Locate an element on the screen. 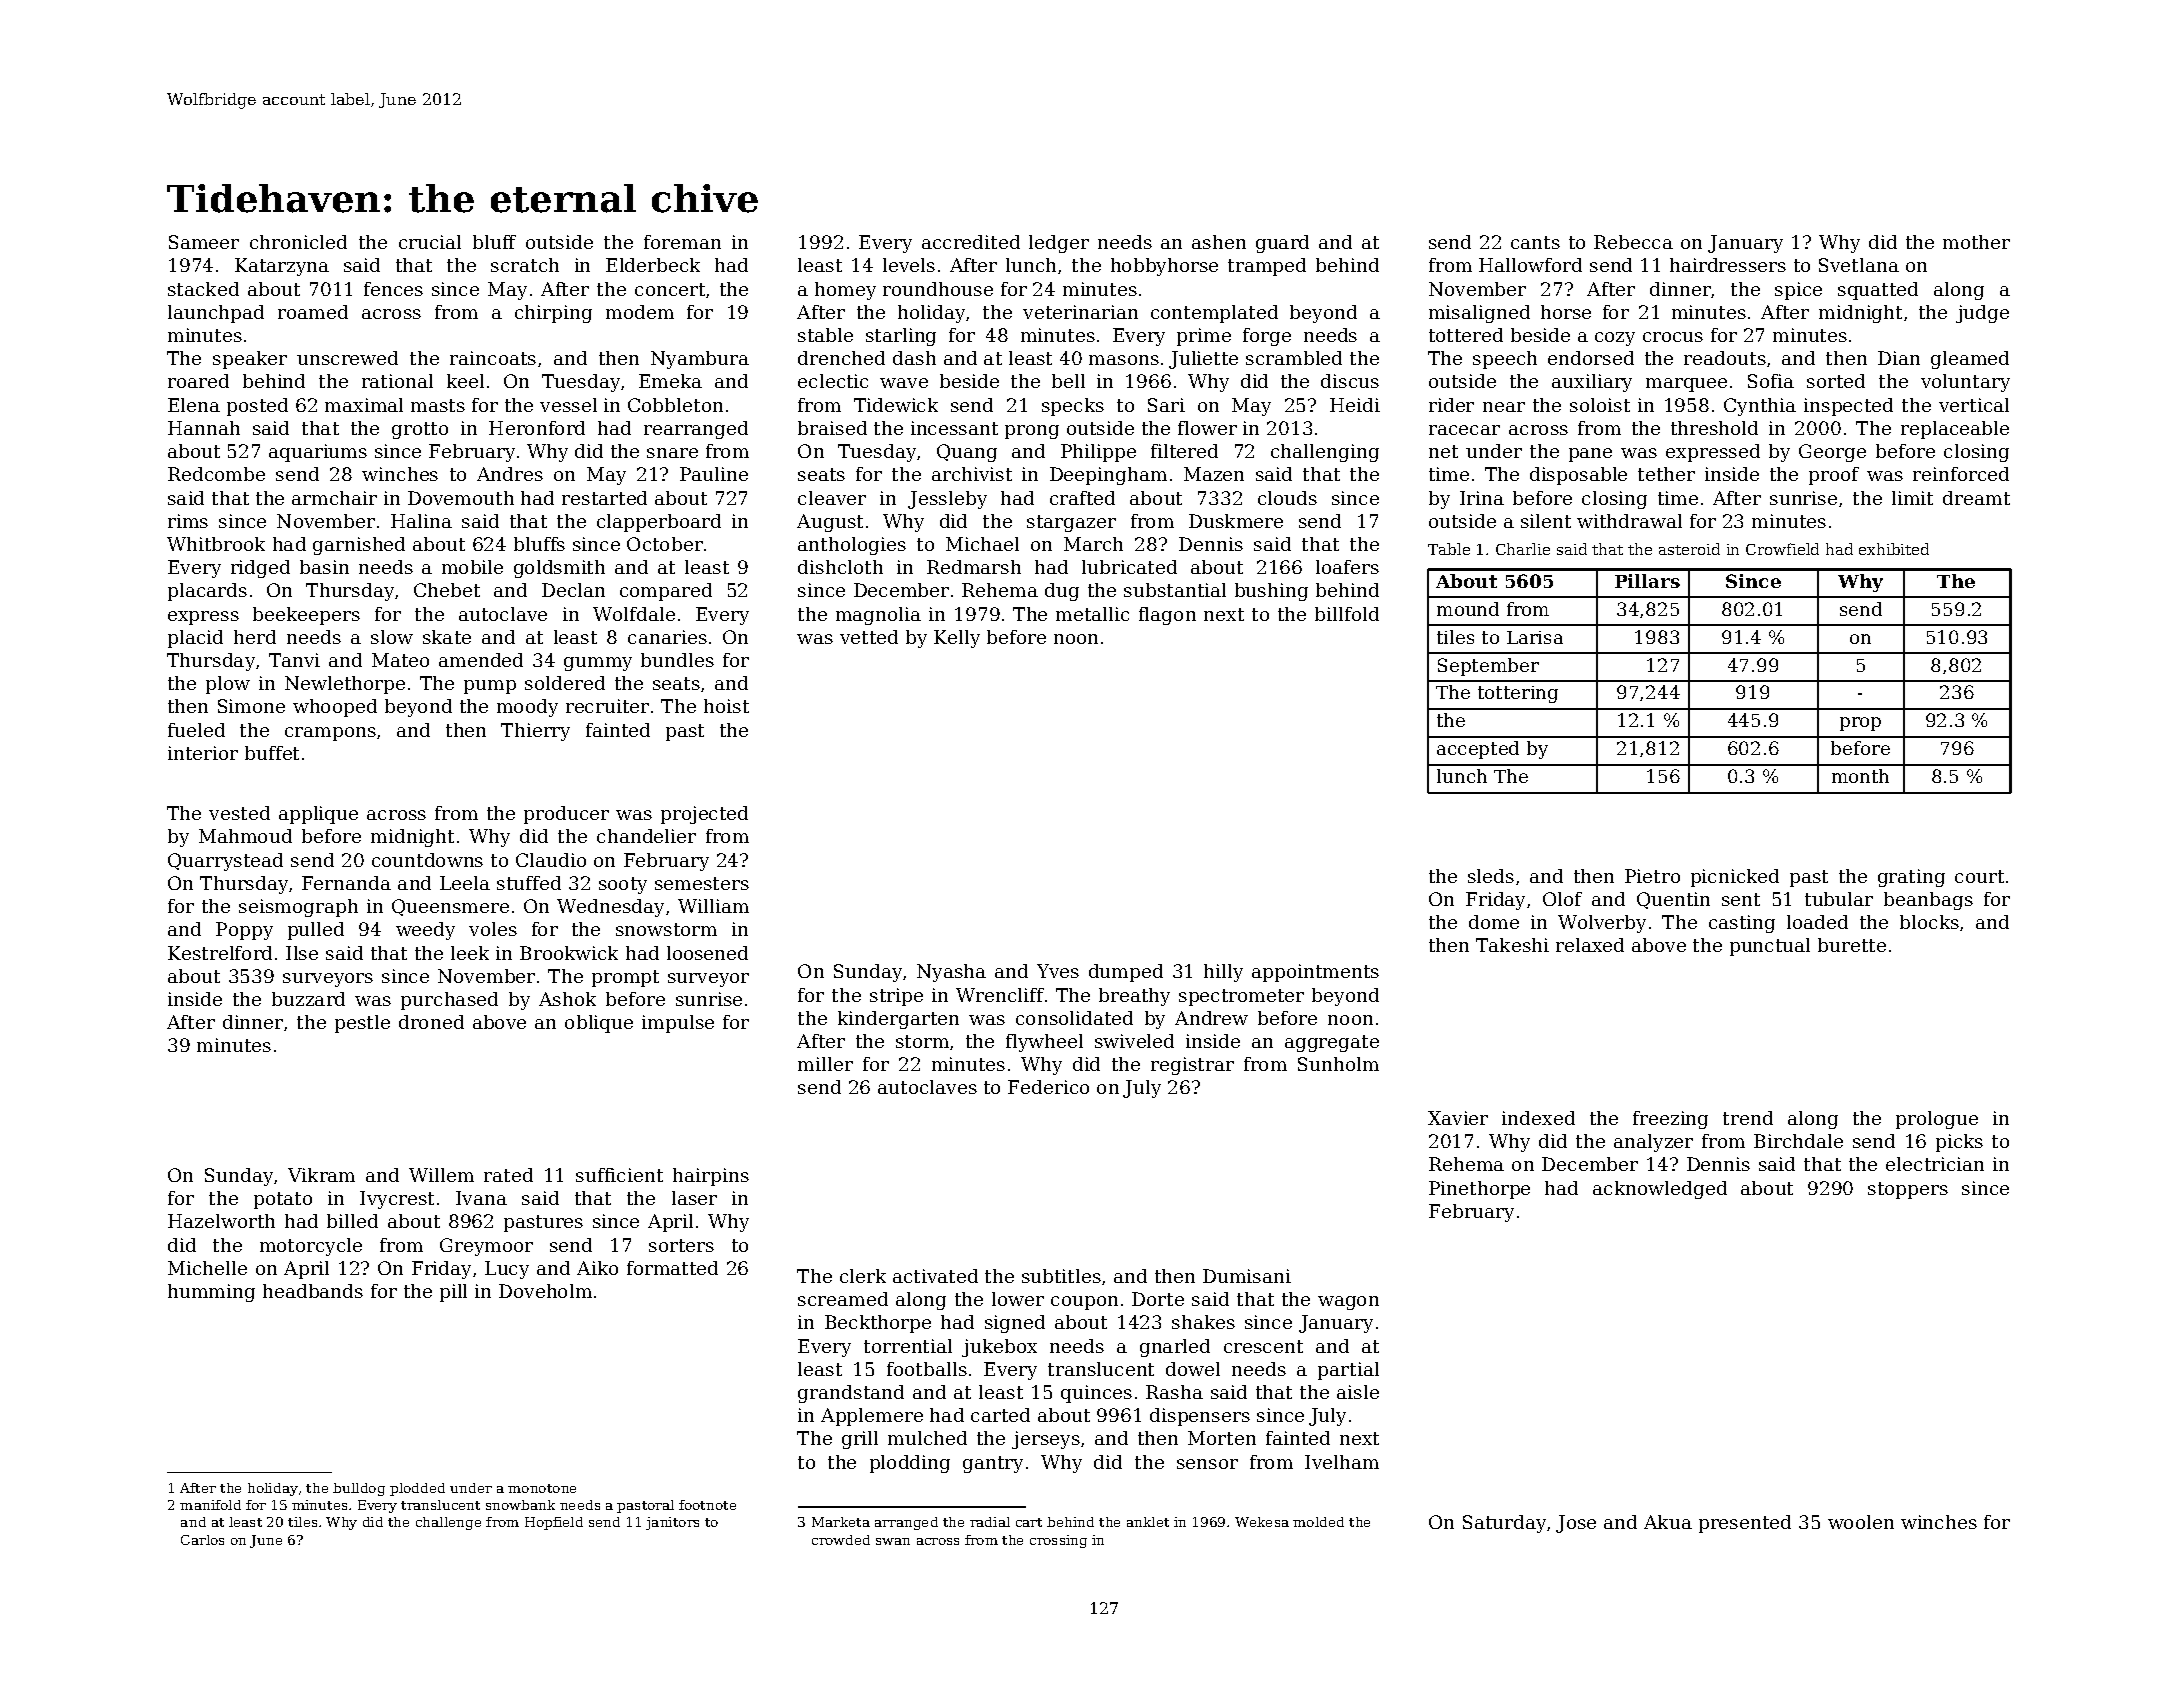 Image resolution: width=2178 pixels, height=1683 pixels. Hopfield is located at coordinates (554, 1523).
